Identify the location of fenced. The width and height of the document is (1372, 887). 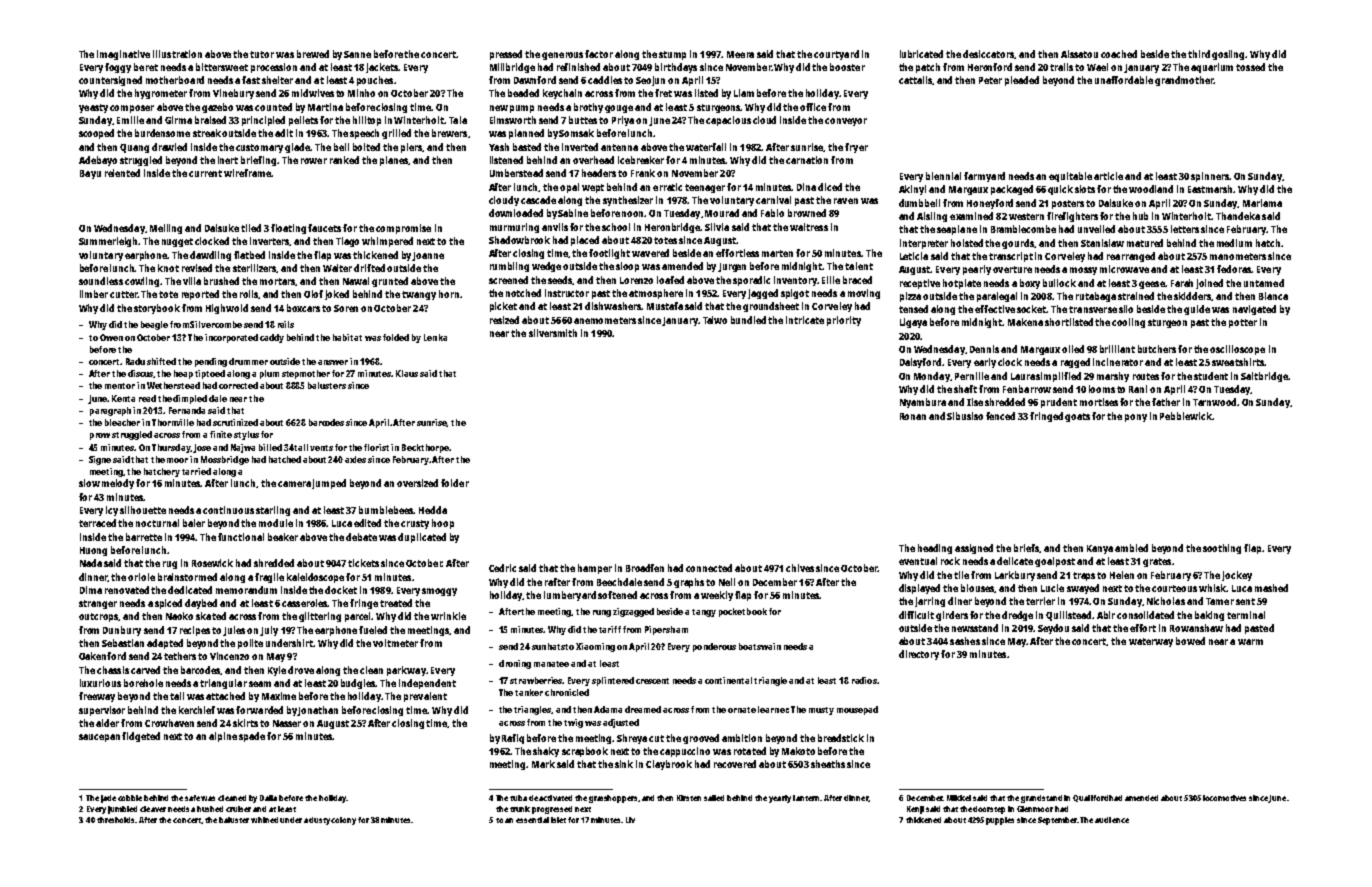
(1000, 416).
